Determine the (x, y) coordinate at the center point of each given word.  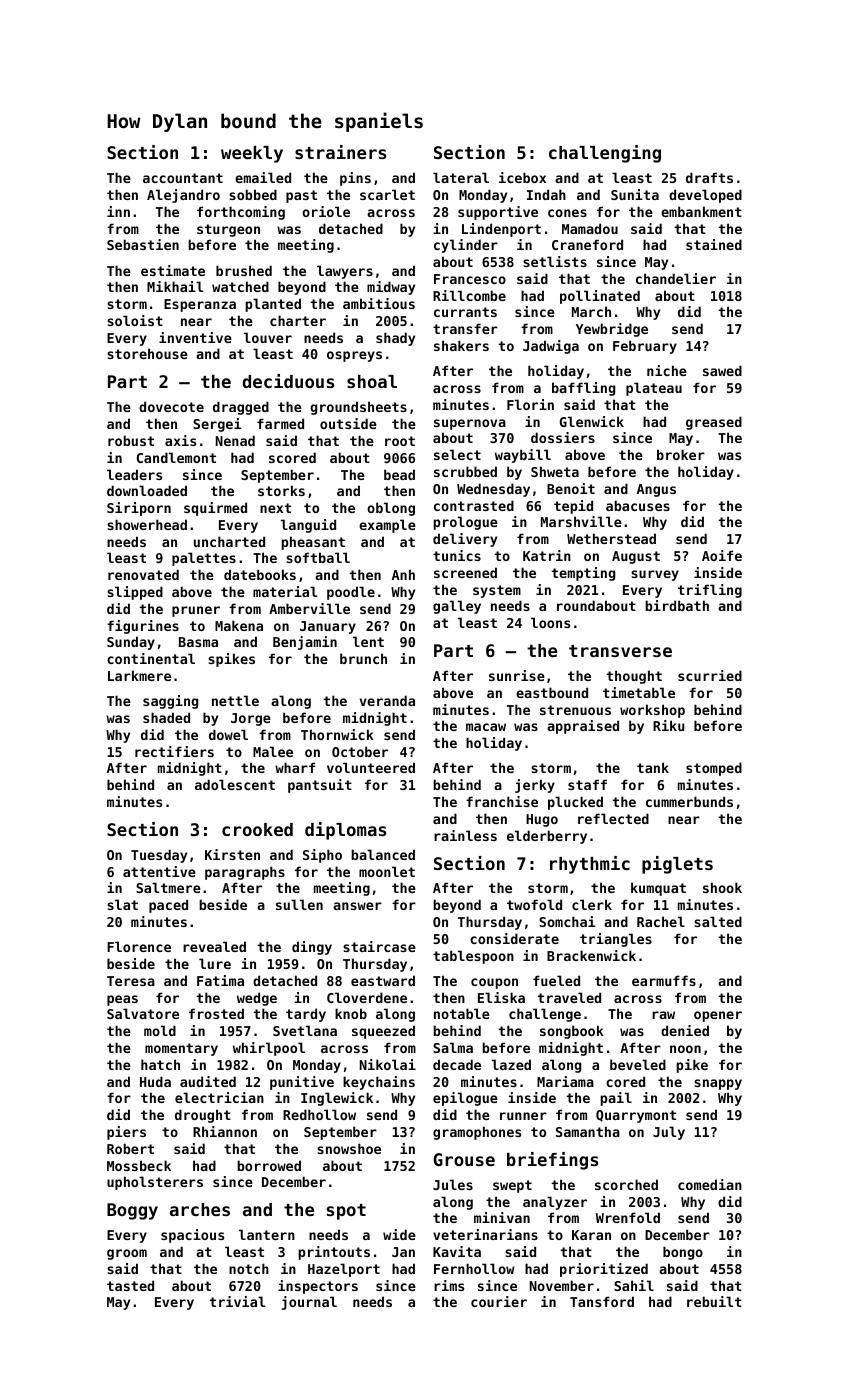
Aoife (722, 555)
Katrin (547, 555)
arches (200, 1209)
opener (718, 1016)
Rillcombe (469, 295)
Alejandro (183, 196)
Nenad (235, 440)
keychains (379, 1083)
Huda (155, 1081)
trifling (710, 591)
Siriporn (139, 509)
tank (653, 767)
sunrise (517, 675)
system (497, 591)
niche (667, 370)
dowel (228, 734)
